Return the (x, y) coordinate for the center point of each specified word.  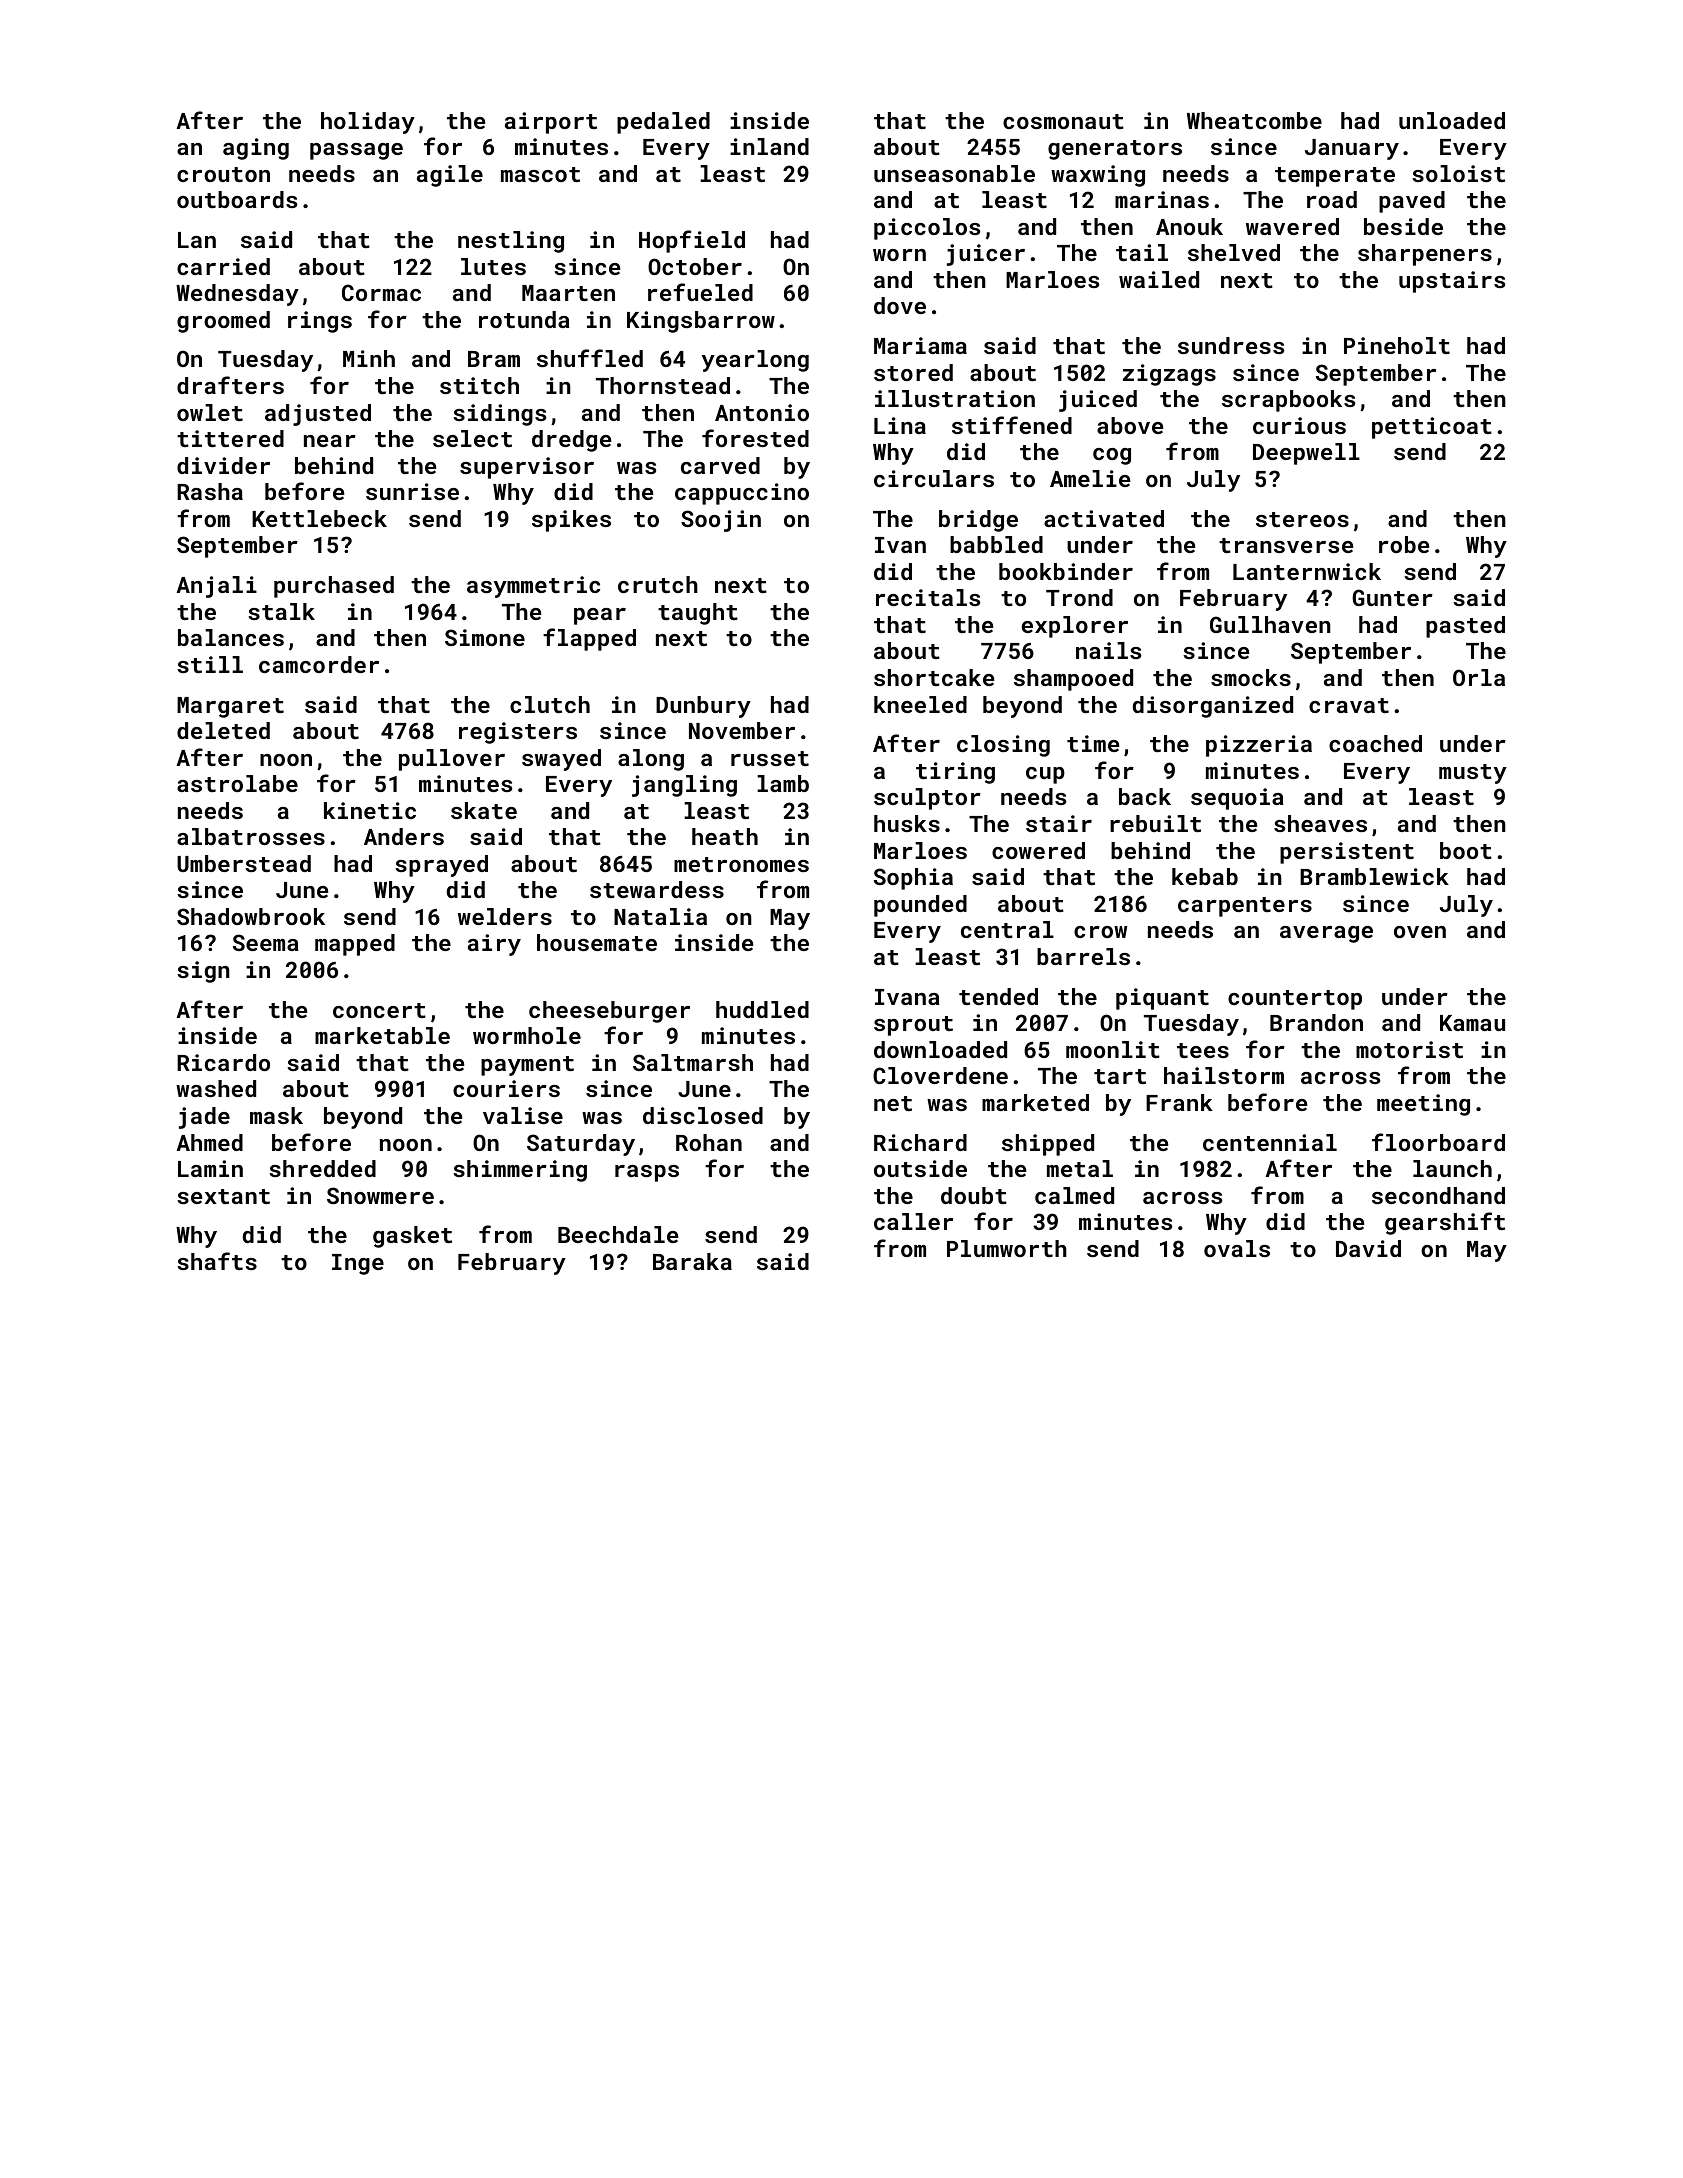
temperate (1335, 177)
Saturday (581, 1145)
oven (1420, 932)
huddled (762, 1009)
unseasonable (954, 173)
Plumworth (1007, 1248)
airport (551, 123)
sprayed (441, 866)
